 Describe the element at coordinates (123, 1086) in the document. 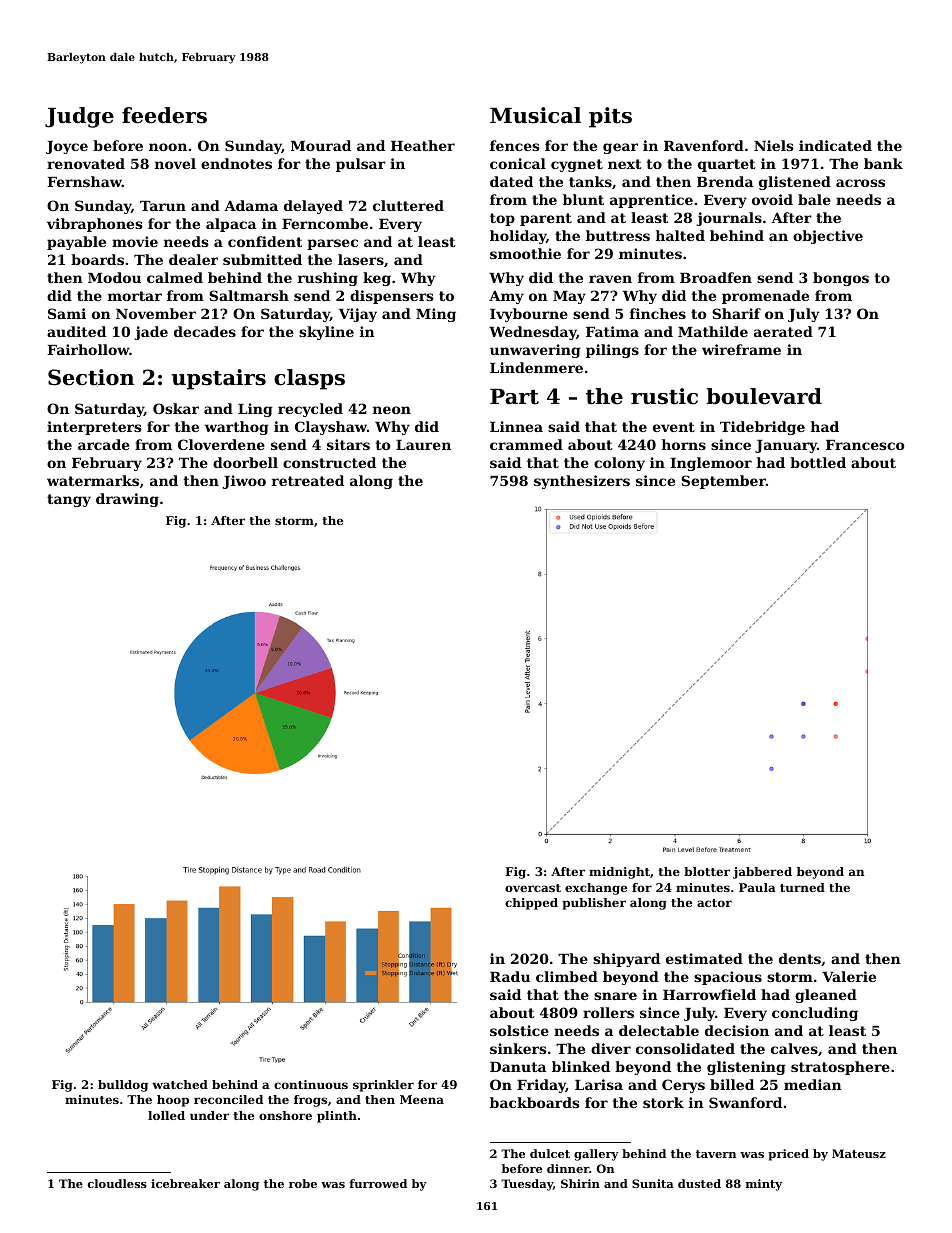

I see `bulldog` at that location.
